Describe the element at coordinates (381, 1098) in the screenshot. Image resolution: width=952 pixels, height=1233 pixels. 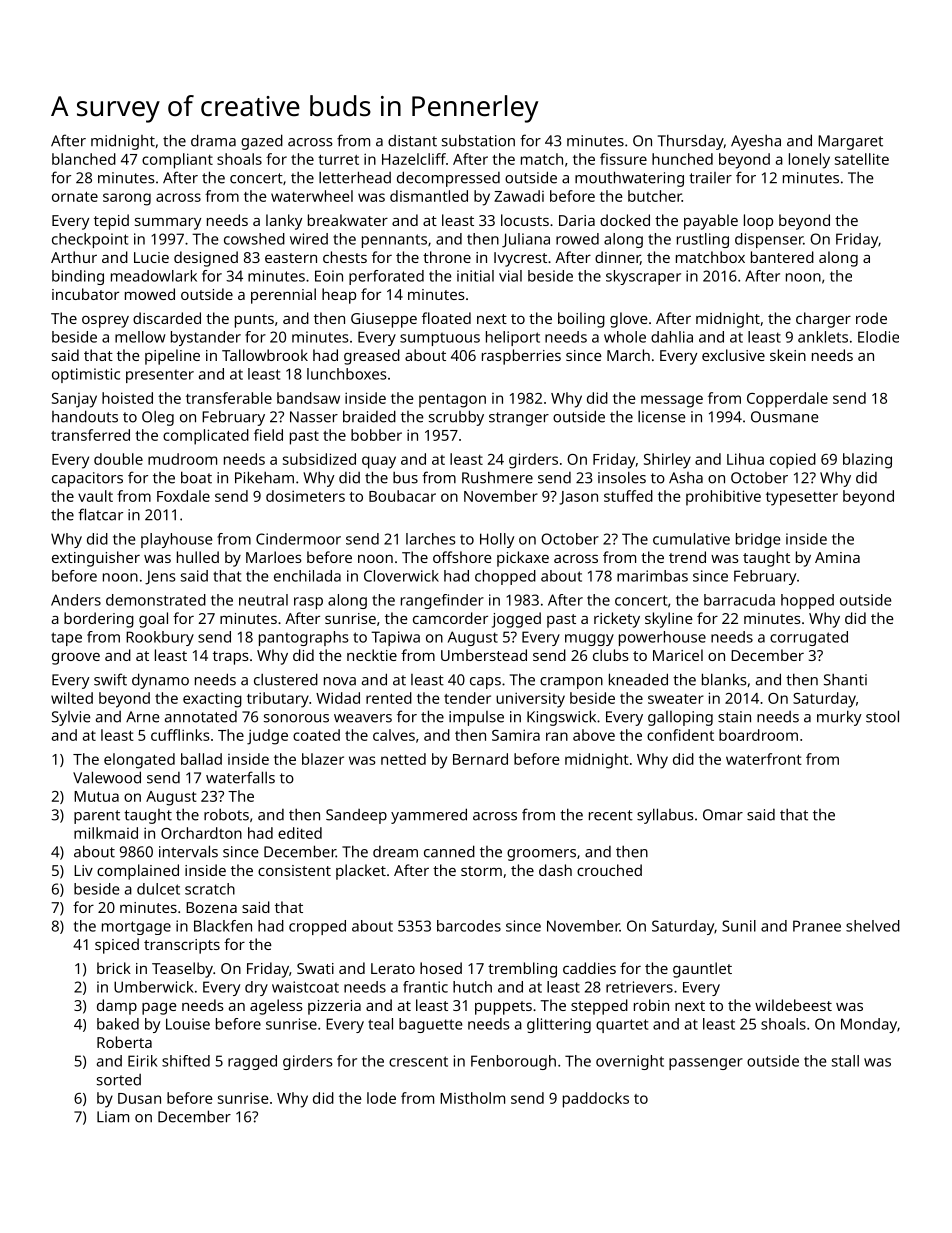
I see `lode` at that location.
